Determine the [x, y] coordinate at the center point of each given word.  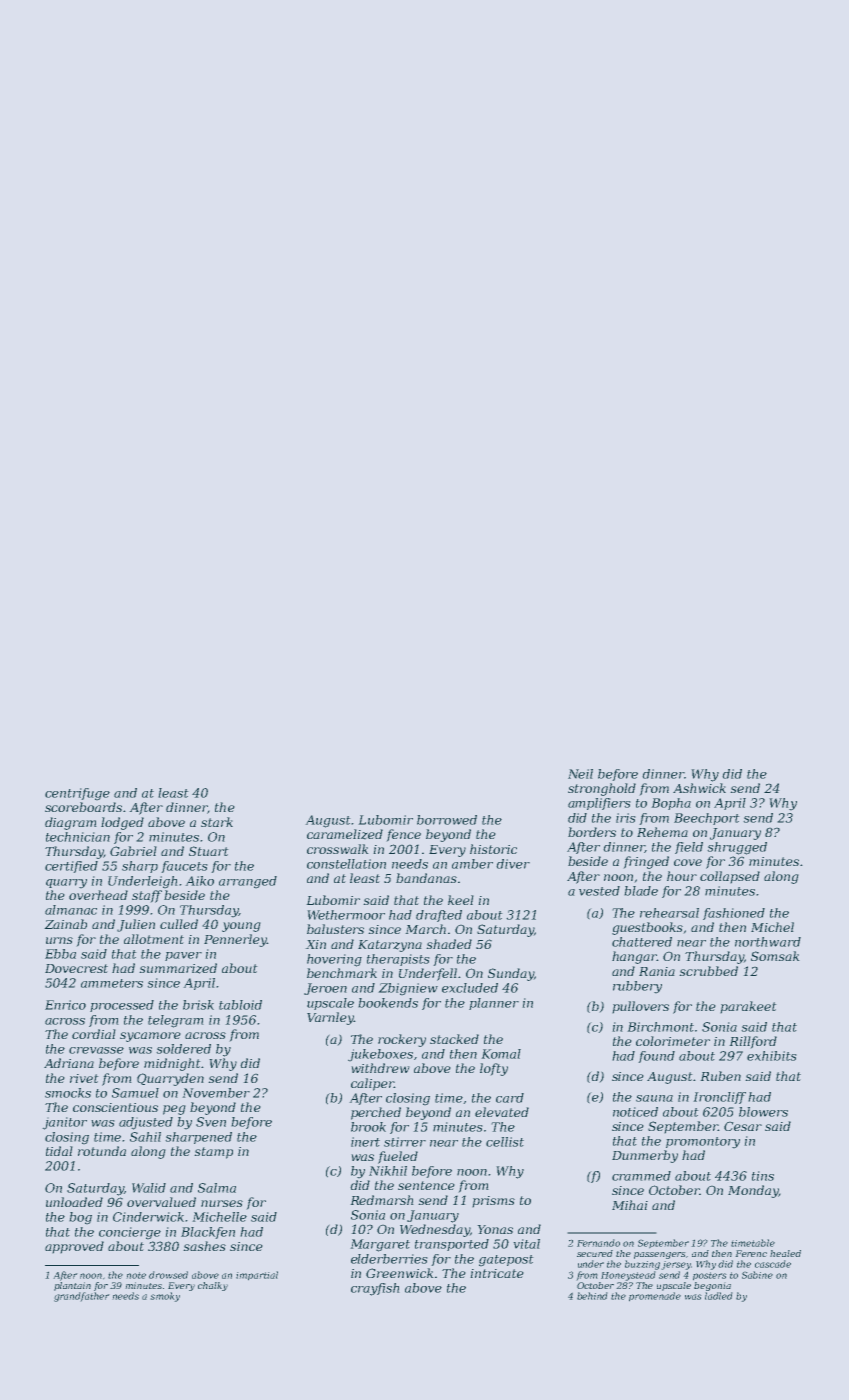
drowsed [168, 1275]
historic [493, 849]
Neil [580, 774]
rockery [402, 1040]
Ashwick [699, 788]
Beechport [707, 819]
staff [147, 896]
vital [526, 1244]
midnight [172, 1064]
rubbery [637, 987]
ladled [719, 1296]
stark [217, 822]
